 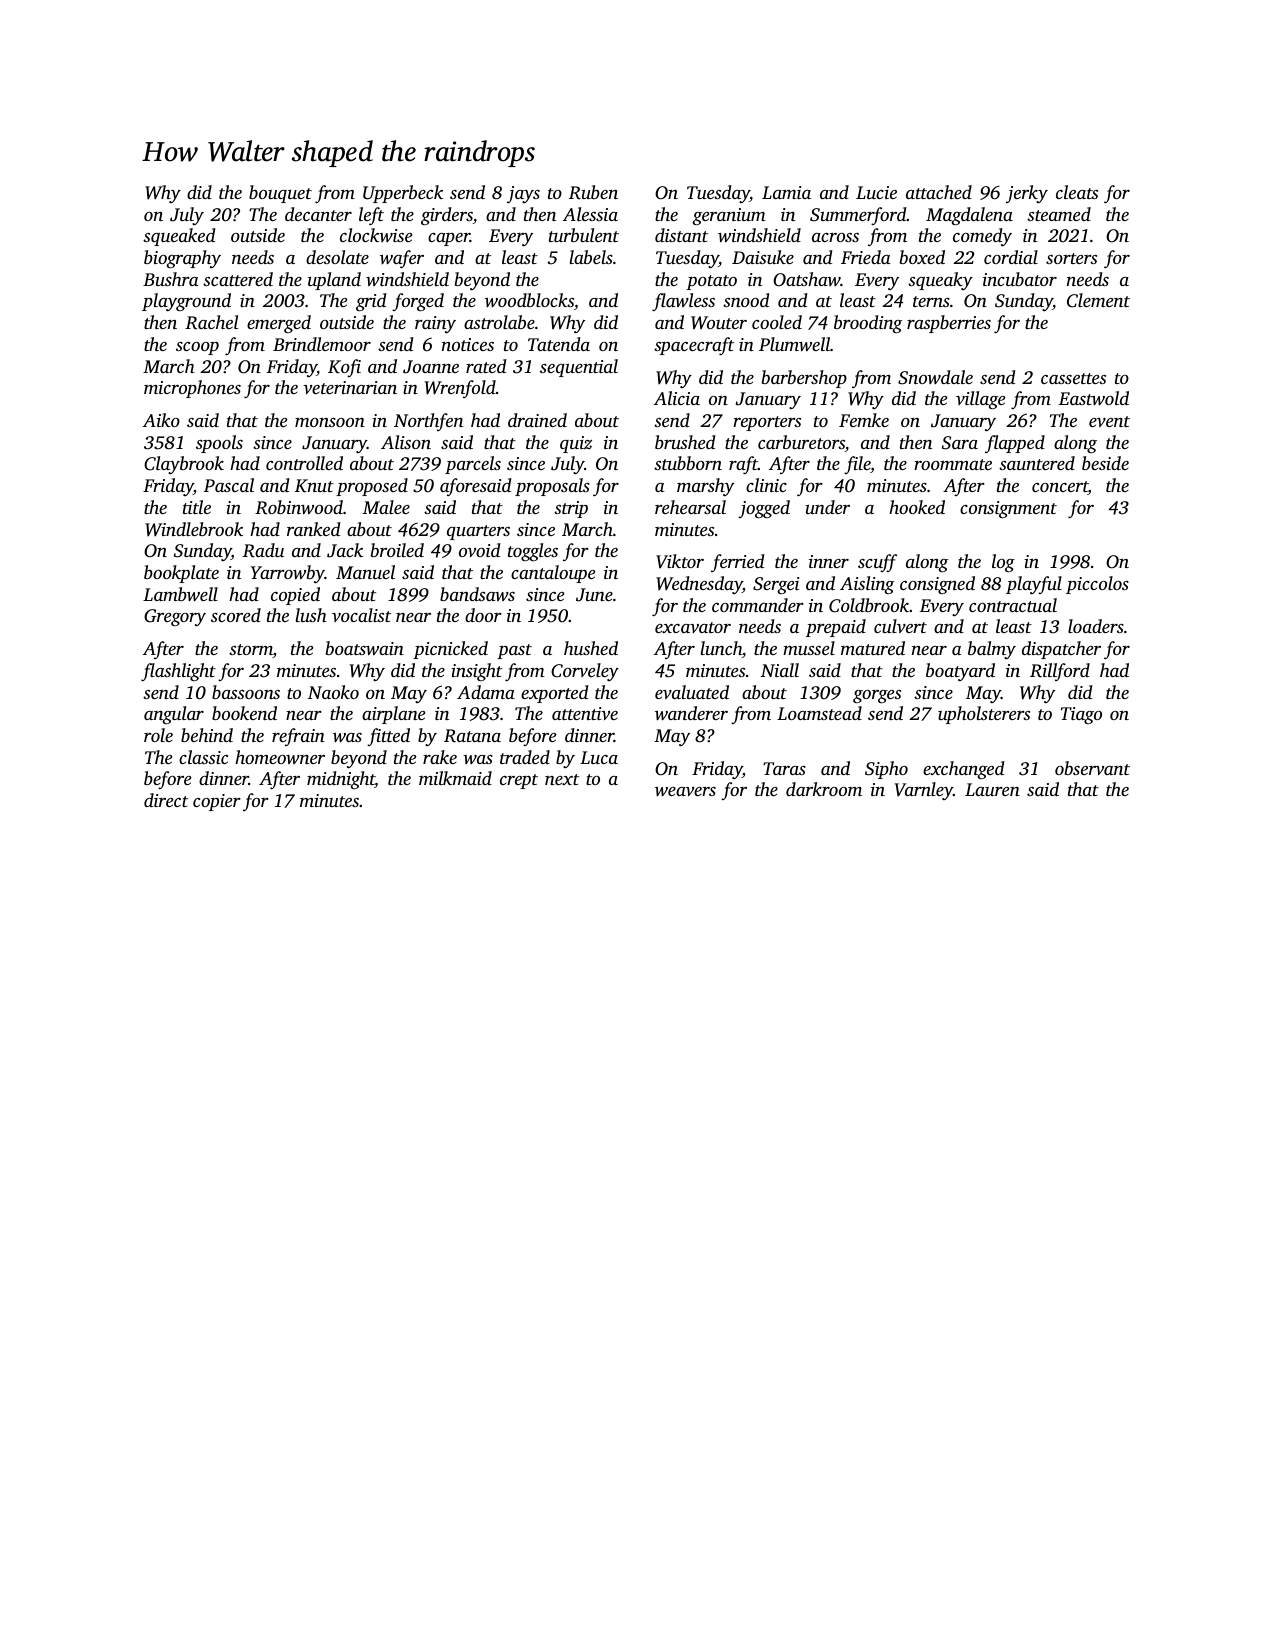 What do you see at coordinates (924, 791) in the page?
I see `Varnley` at bounding box center [924, 791].
